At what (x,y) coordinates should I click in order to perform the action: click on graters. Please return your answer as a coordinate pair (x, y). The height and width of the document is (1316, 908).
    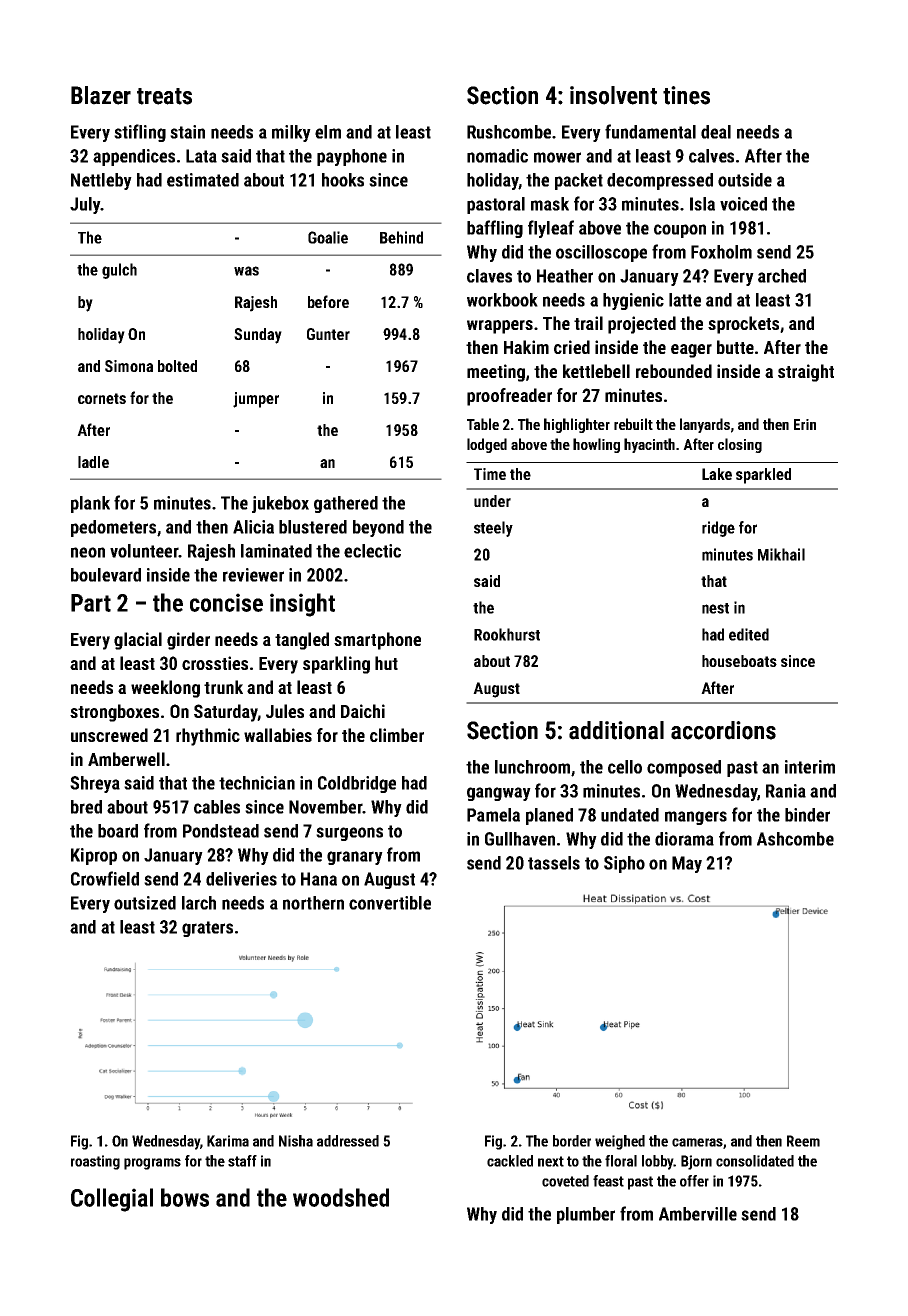
    Looking at the image, I should click on (207, 929).
